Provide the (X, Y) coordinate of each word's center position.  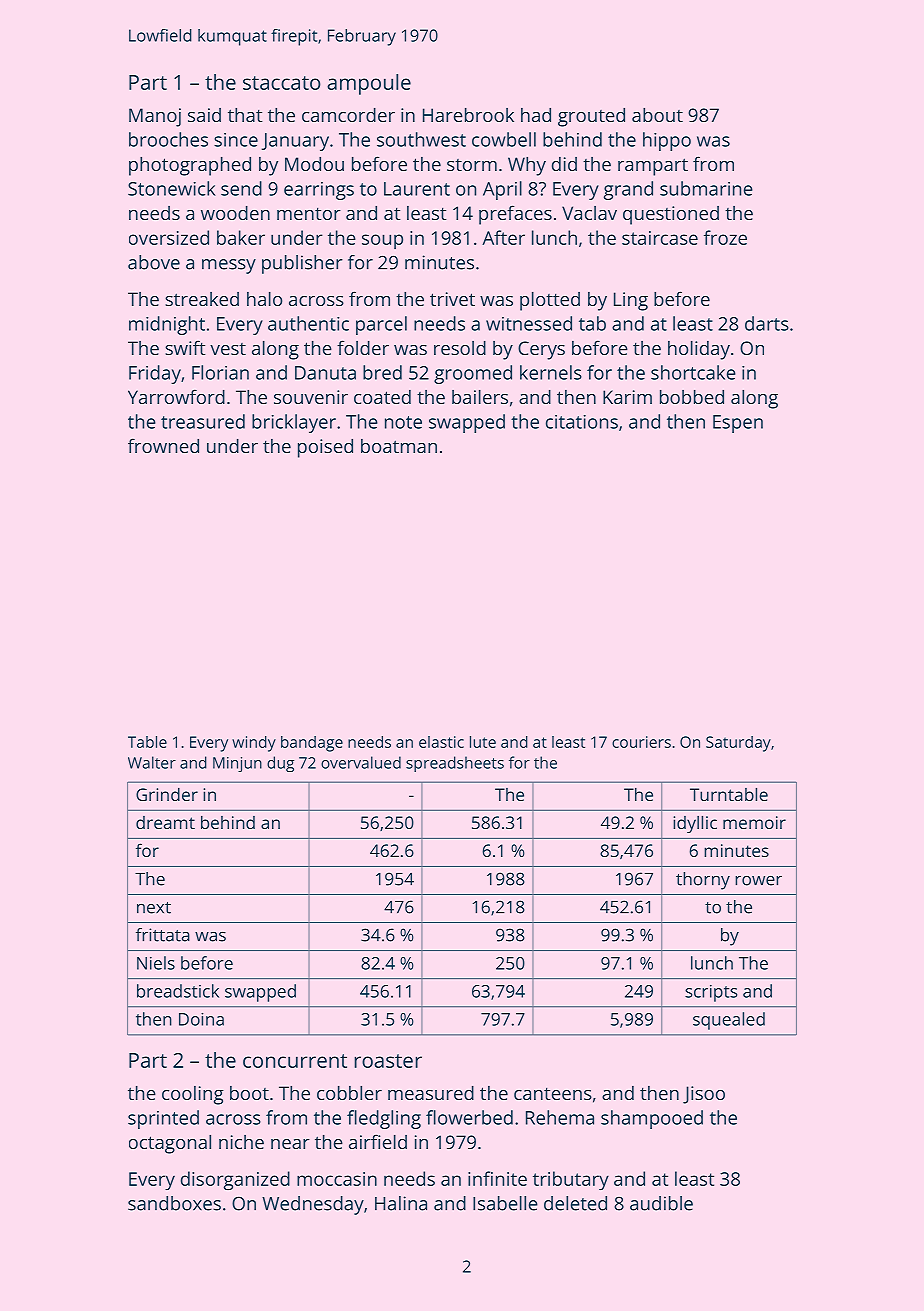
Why (527, 166)
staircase (660, 238)
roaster (388, 1061)
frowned (163, 445)
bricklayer (294, 423)
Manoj (155, 117)
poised (325, 448)
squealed (729, 1021)
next (154, 908)
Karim (627, 397)
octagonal (170, 1144)
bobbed (692, 397)
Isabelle (505, 1203)
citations (582, 422)
